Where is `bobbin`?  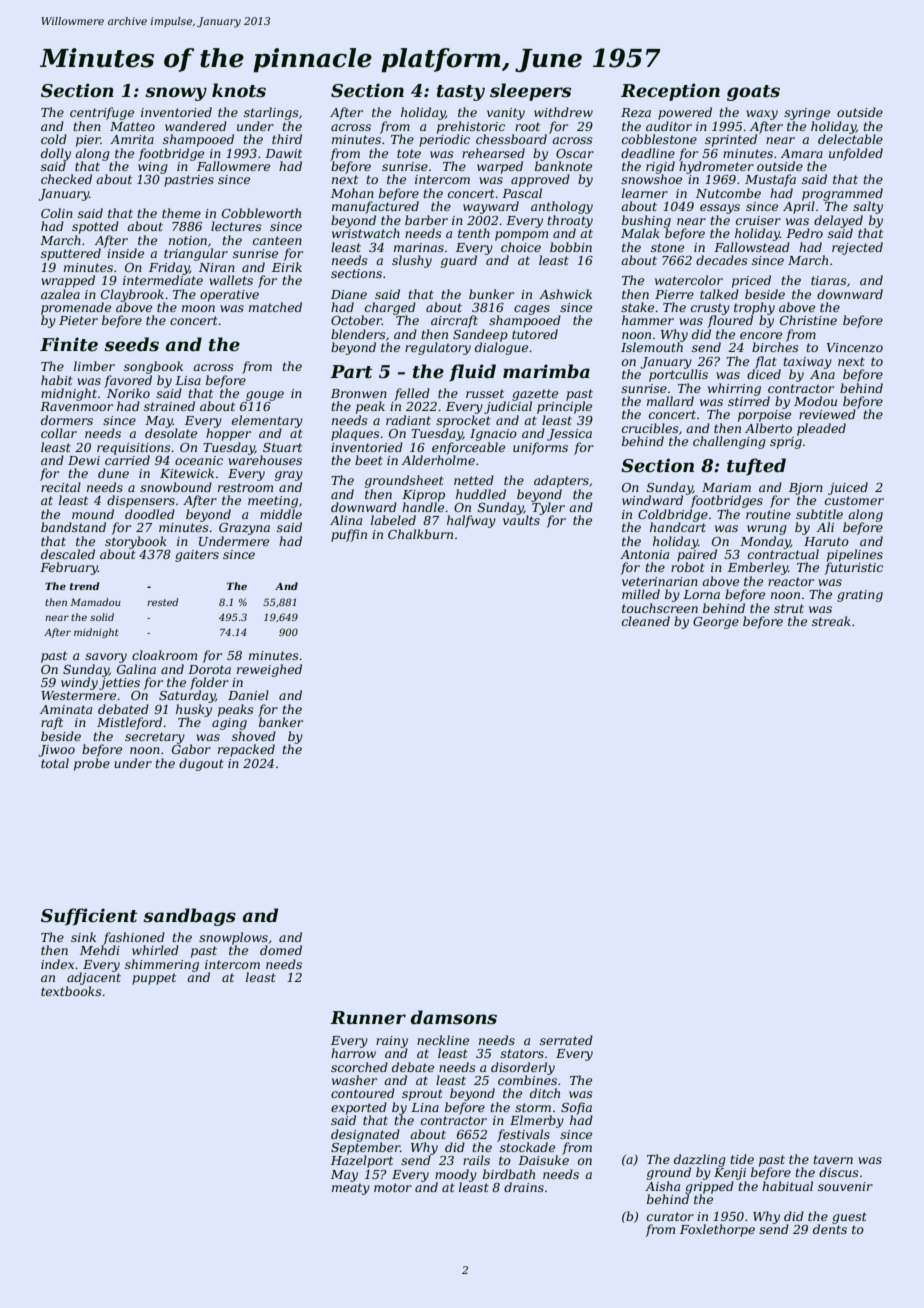
bobbin is located at coordinates (571, 247).
